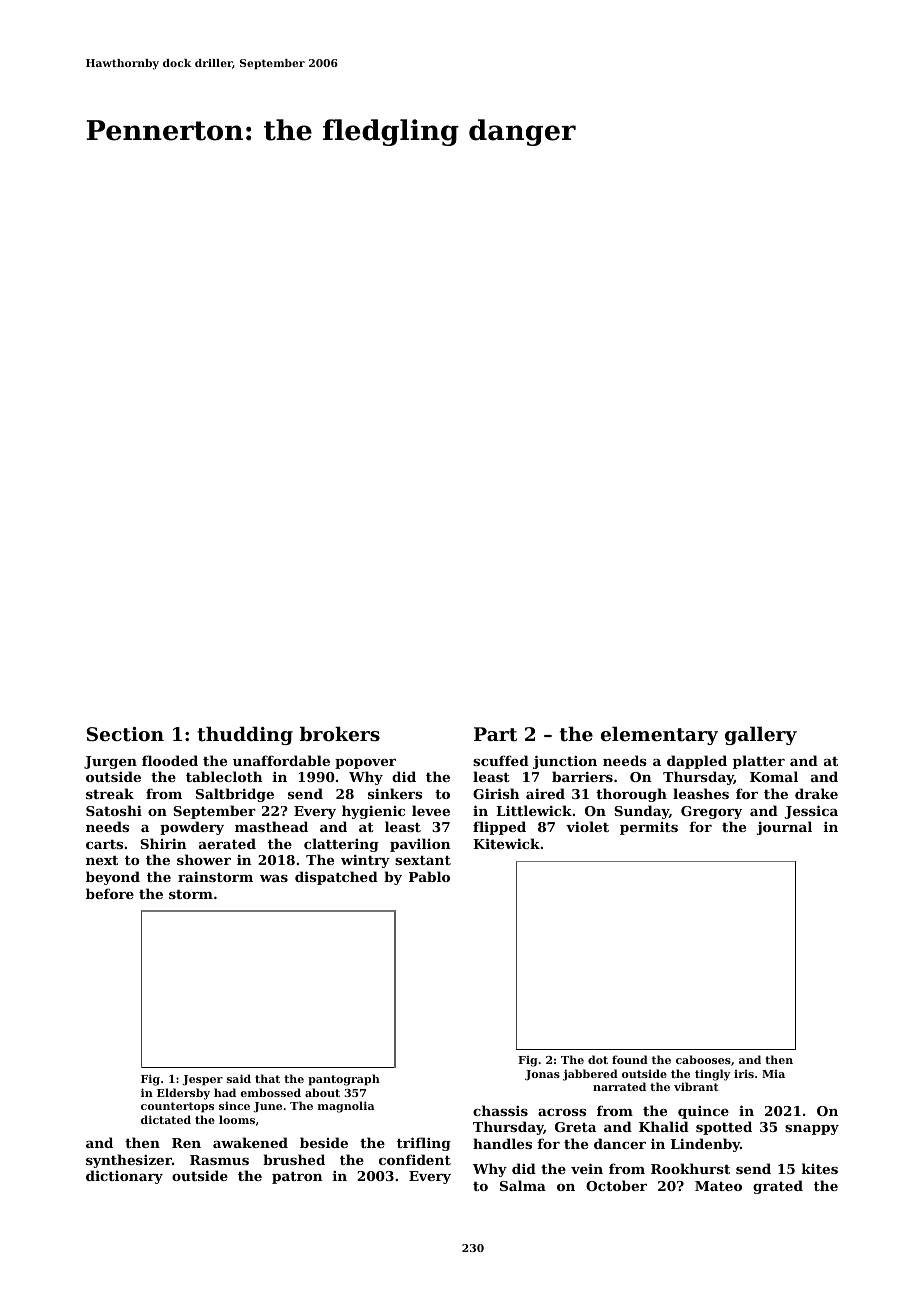 Image resolution: width=924 pixels, height=1308 pixels. I want to click on since, so click(234, 1105).
